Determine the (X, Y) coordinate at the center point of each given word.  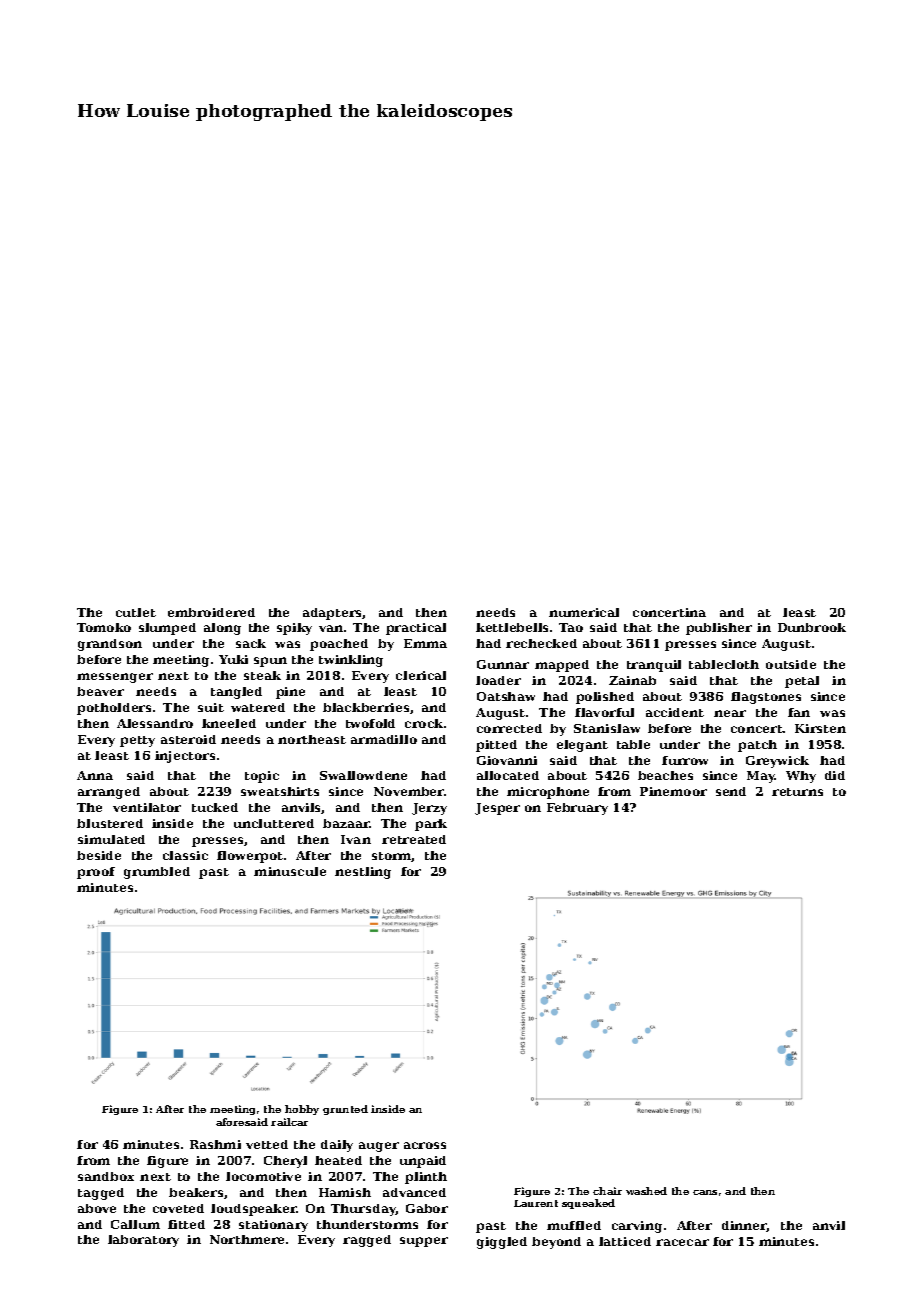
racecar (682, 1242)
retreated (414, 839)
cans (705, 1192)
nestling (363, 873)
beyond (556, 1243)
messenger (115, 678)
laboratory (143, 1241)
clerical (421, 675)
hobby (302, 1110)
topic (262, 777)
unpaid (423, 1162)
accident (675, 712)
